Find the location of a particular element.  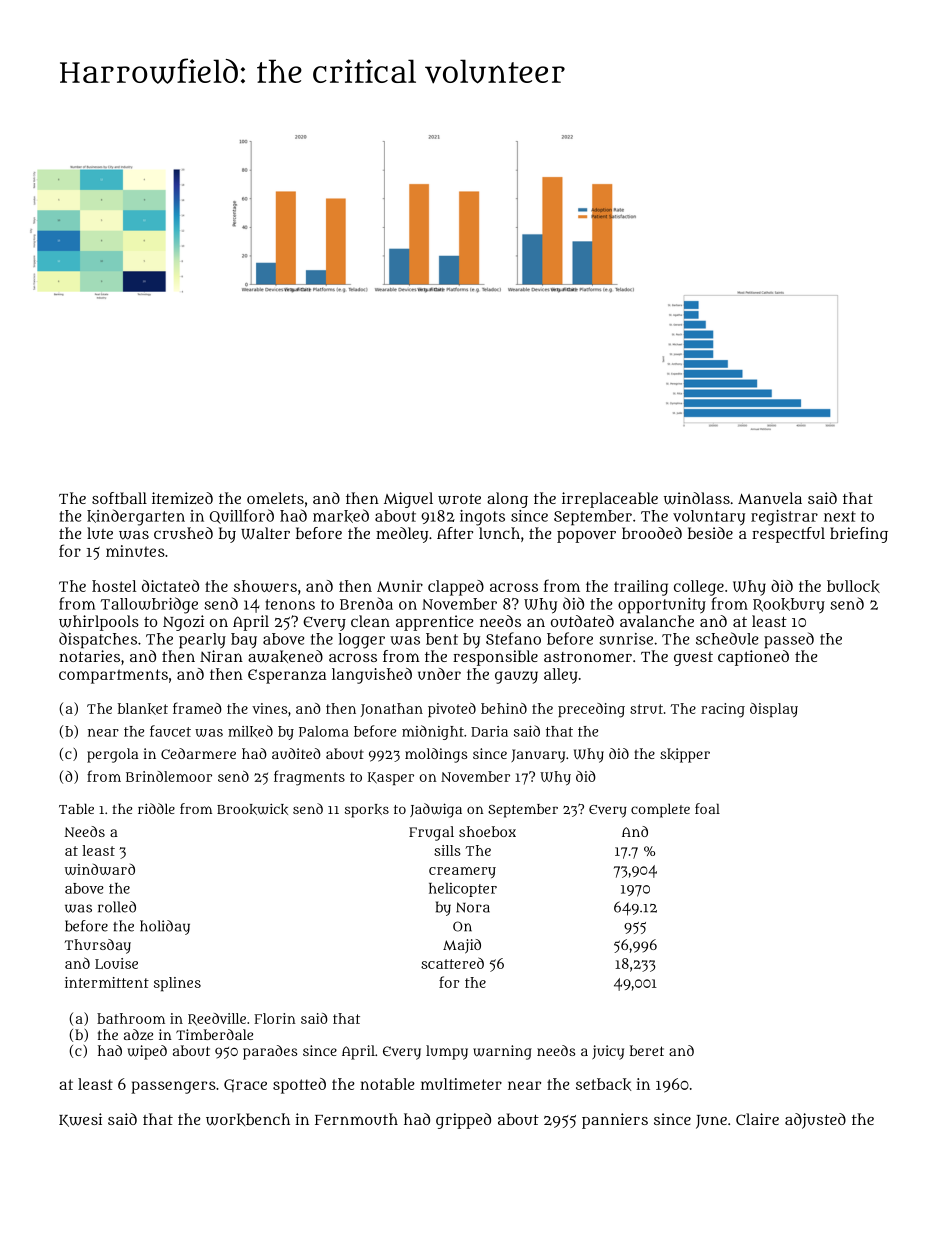

Daria is located at coordinates (489, 731).
